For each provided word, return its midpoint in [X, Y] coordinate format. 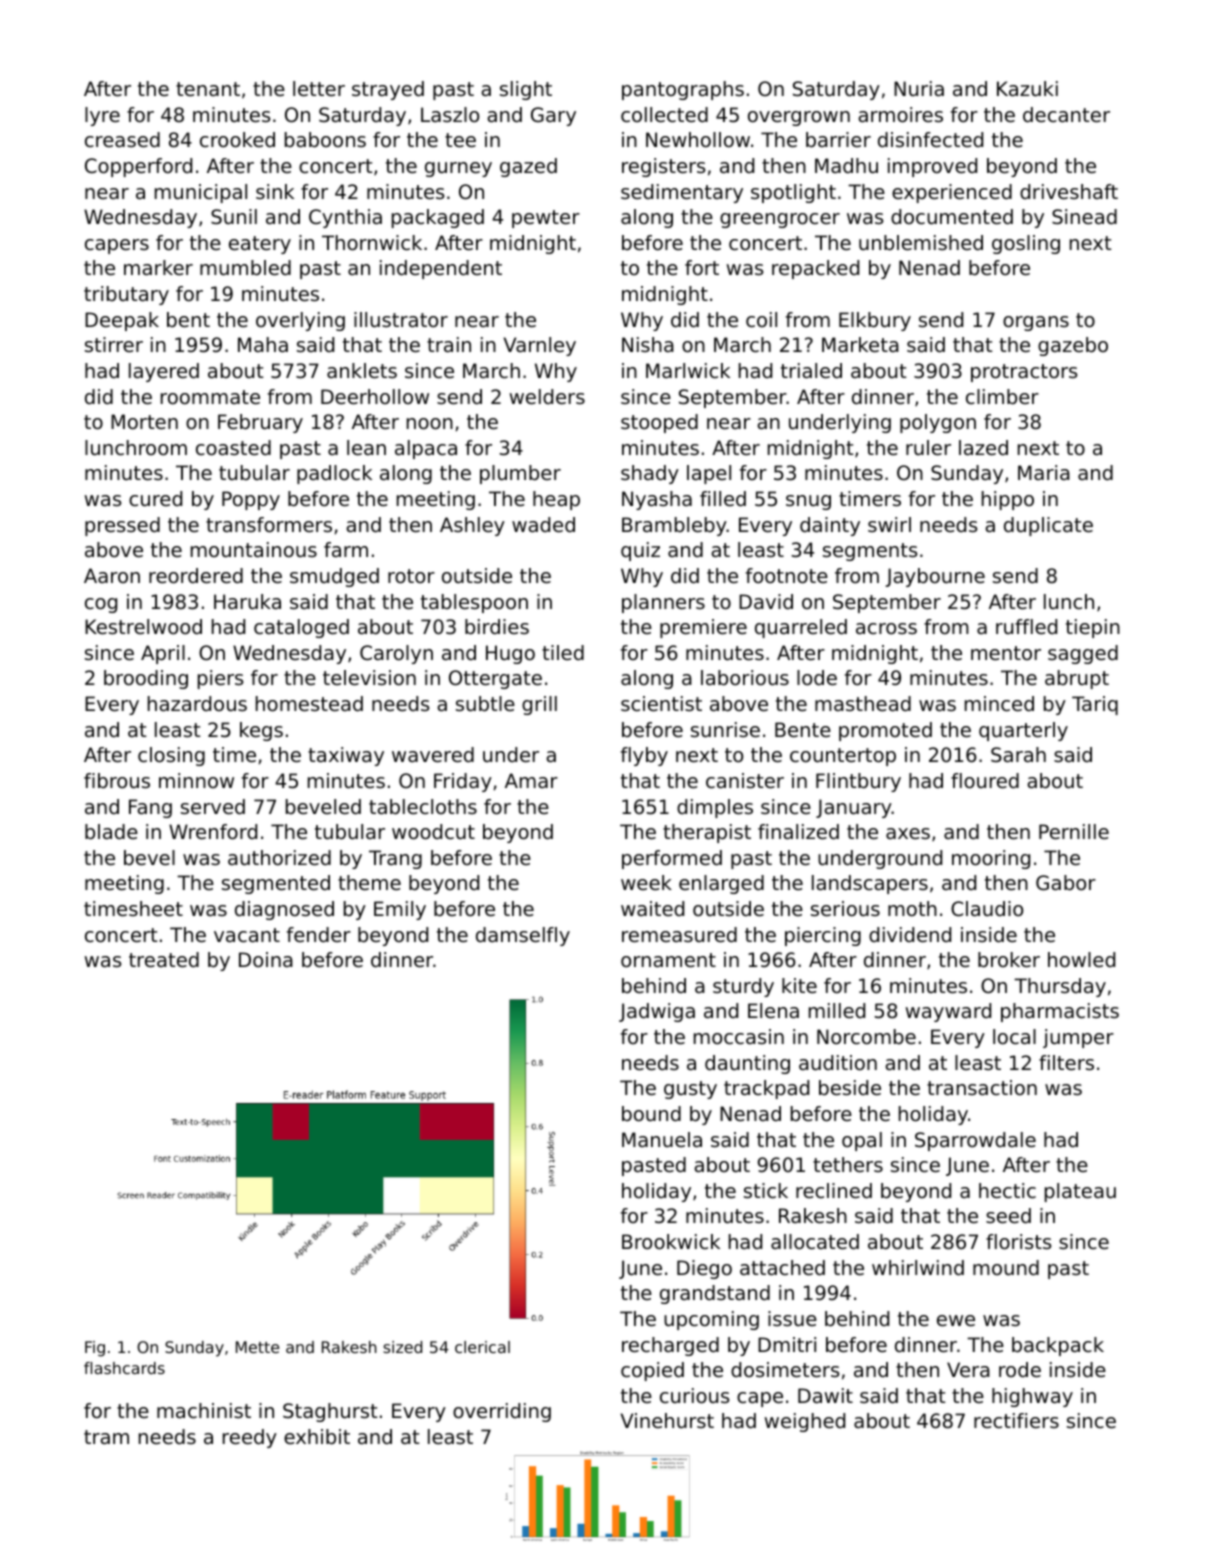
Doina [266, 960]
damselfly [523, 936]
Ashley [472, 526]
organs [1036, 323]
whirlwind [918, 1268]
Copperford [138, 167]
